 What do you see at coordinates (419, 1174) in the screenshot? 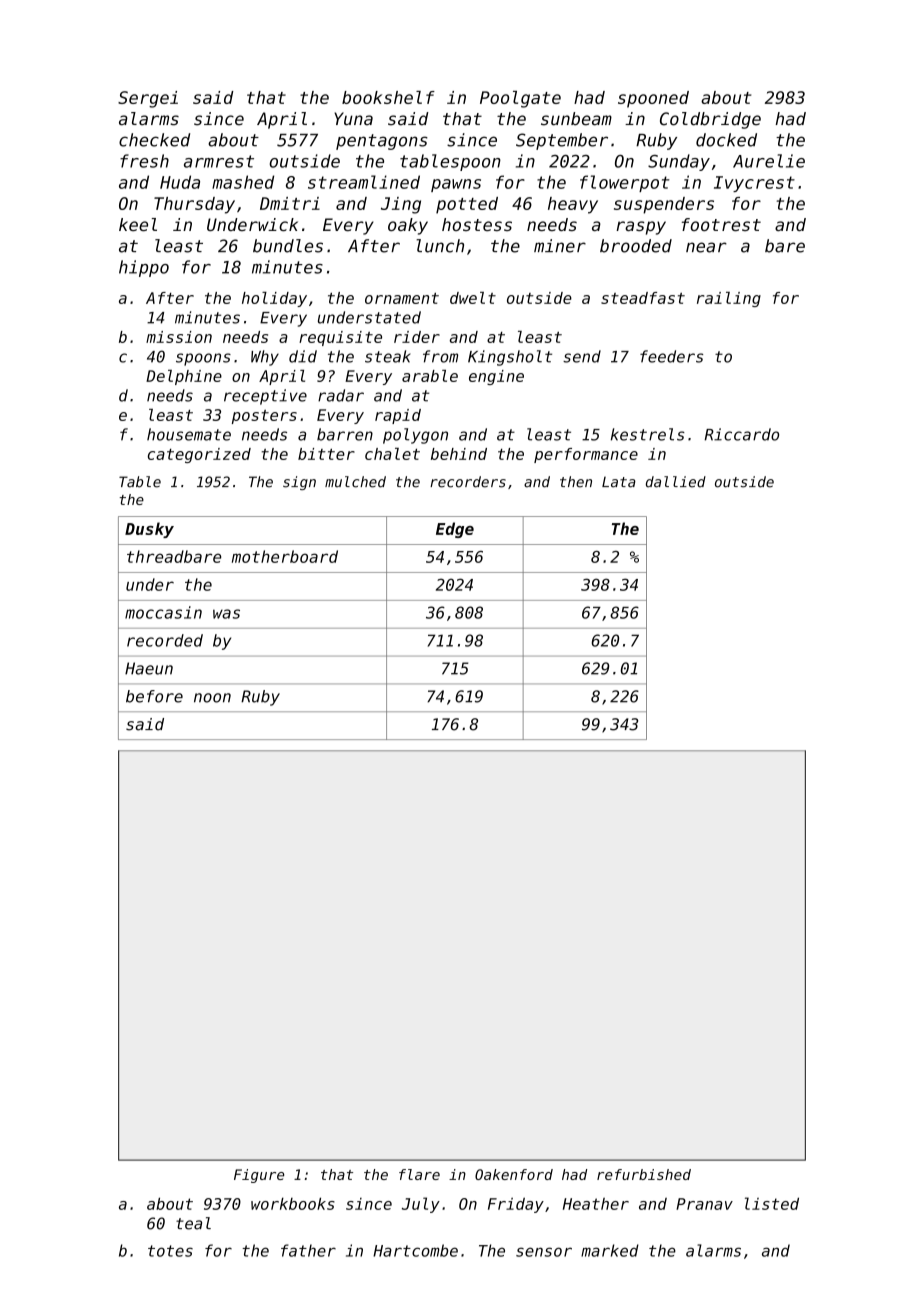
I see `flare` at bounding box center [419, 1174].
